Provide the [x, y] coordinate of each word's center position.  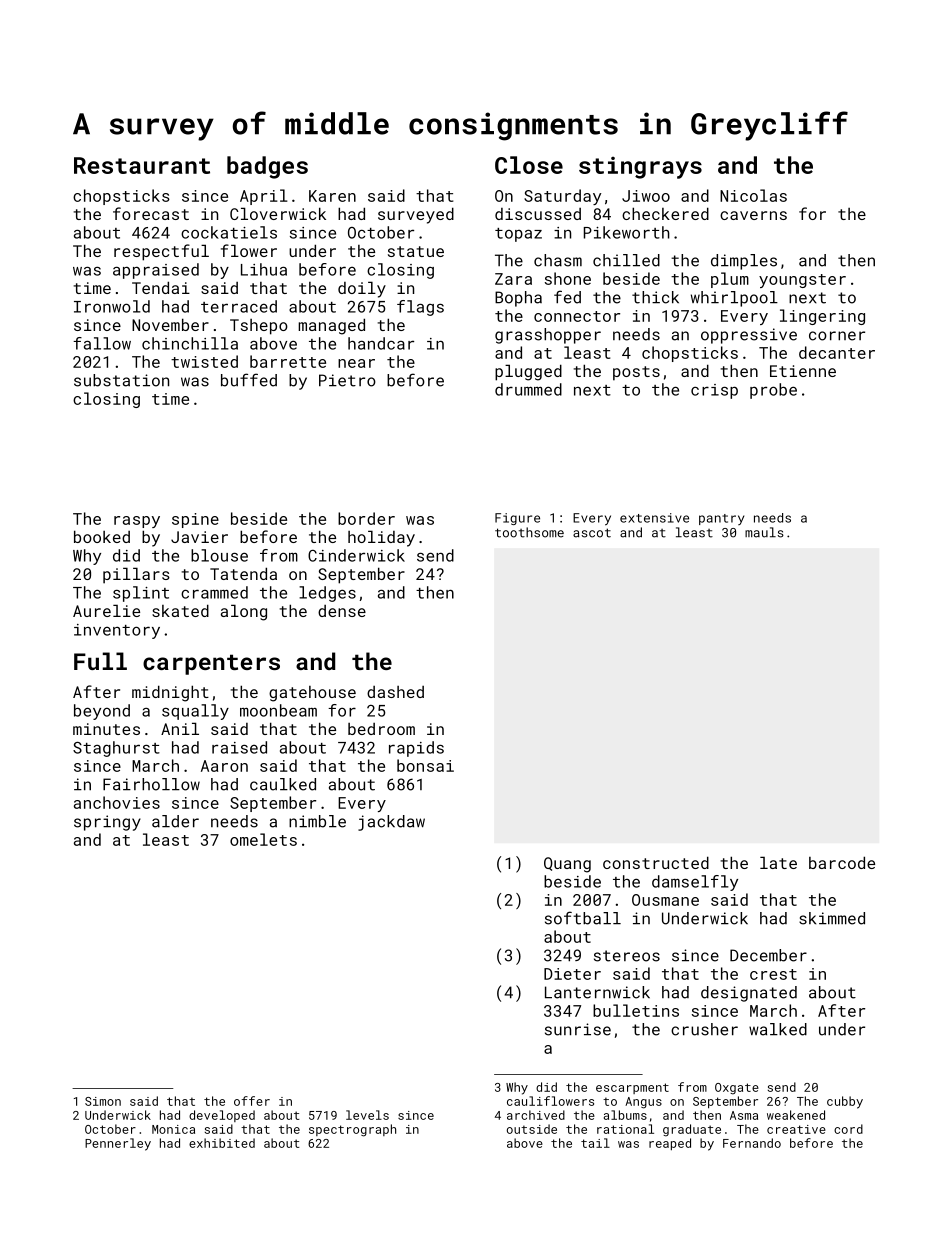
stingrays [640, 168]
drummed [528, 389]
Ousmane [665, 900]
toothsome [529, 532]
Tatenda [243, 573]
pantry [721, 519]
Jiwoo [646, 196]
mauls [764, 532]
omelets [263, 839]
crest [773, 974]
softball [583, 918]
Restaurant [142, 165]
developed [222, 1116]
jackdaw [391, 823]
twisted [204, 361]
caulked [283, 784]
